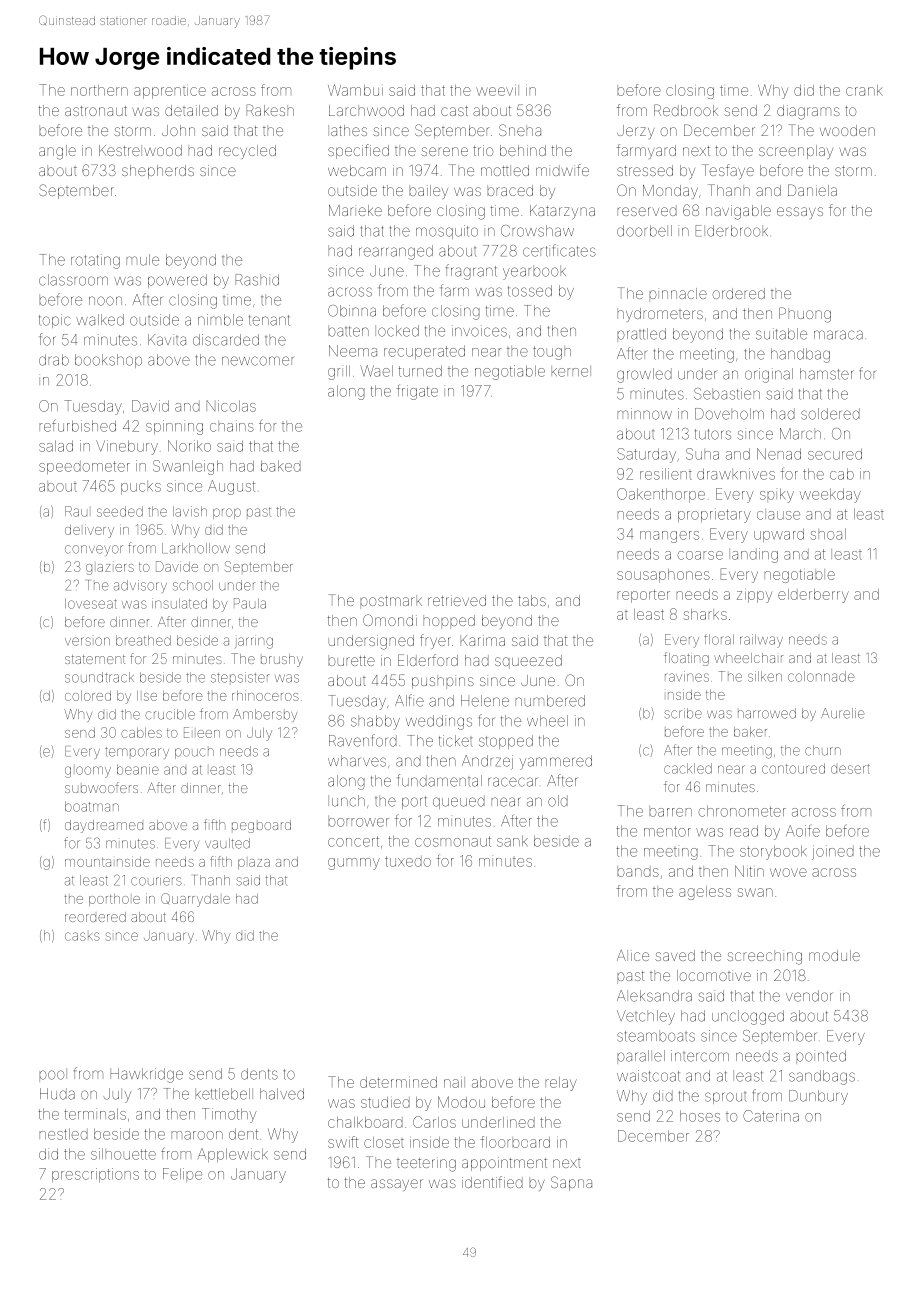  Describe the element at coordinates (512, 841) in the image. I see `sank` at that location.
